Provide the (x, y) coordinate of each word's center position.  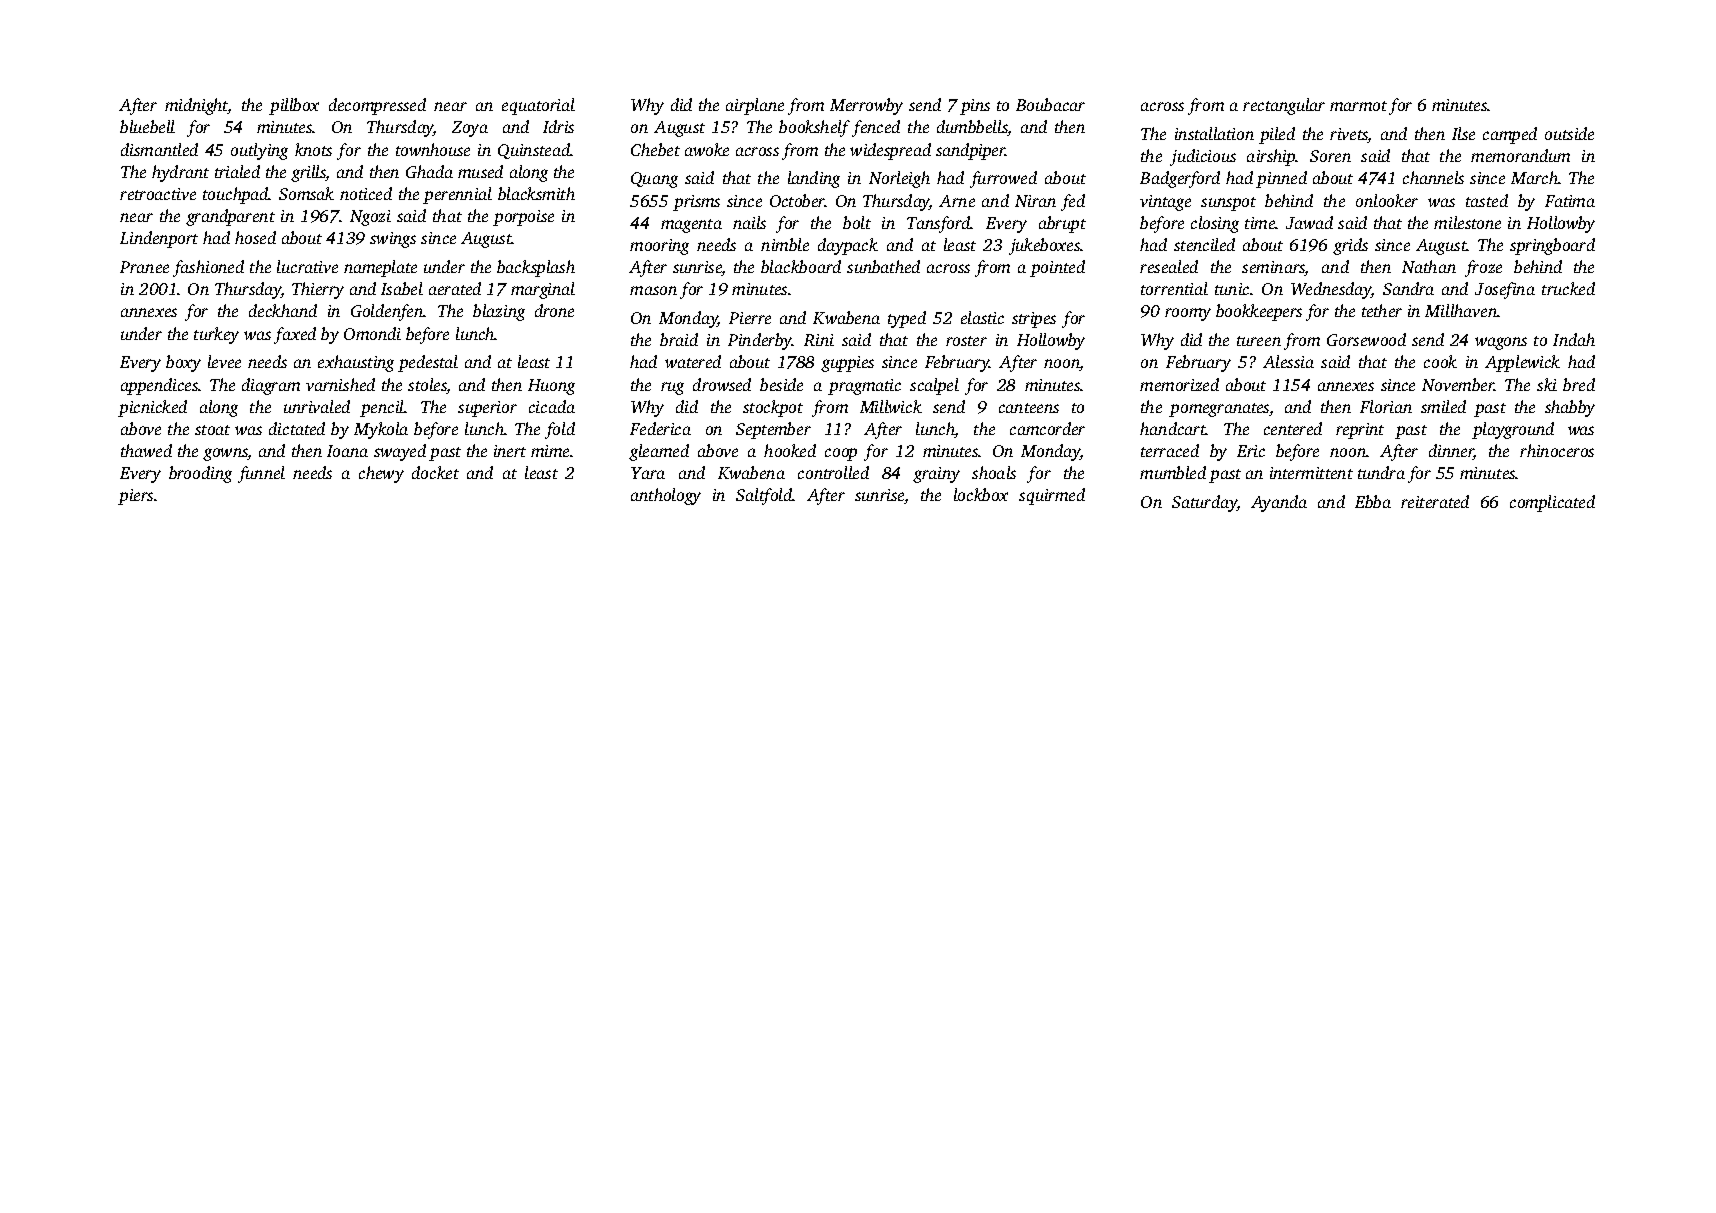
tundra (1381, 472)
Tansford (939, 224)
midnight (196, 106)
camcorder (1047, 428)
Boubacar (1050, 104)
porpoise (523, 218)
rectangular (1284, 106)
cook (1440, 361)
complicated (1552, 503)
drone (554, 310)
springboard (1552, 246)
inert (510, 451)
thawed (146, 450)
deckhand (283, 310)
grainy (936, 475)
